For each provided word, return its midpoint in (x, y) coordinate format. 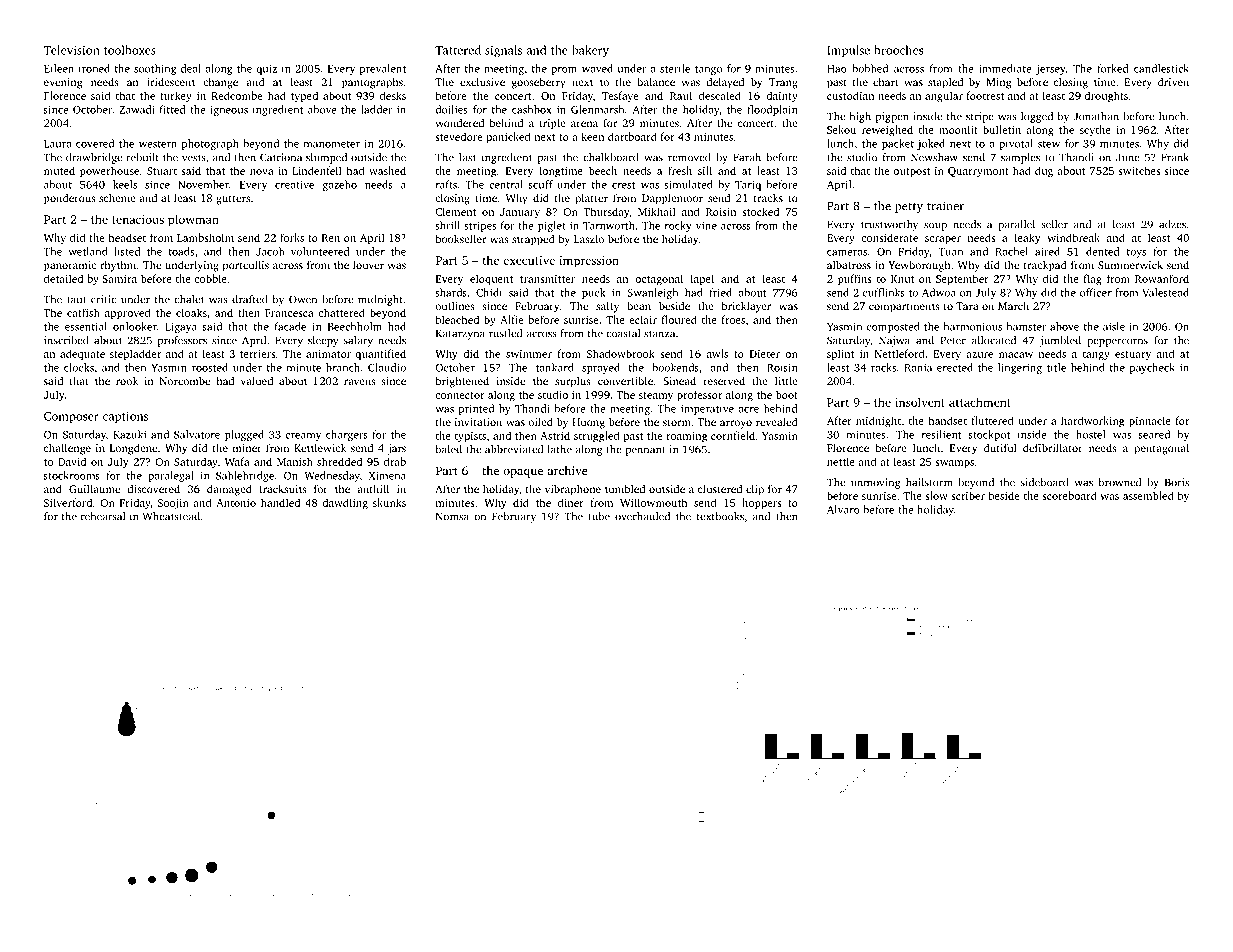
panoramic (70, 266)
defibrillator (1053, 447)
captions (125, 417)
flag (1093, 280)
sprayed (601, 368)
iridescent (171, 82)
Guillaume (94, 489)
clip (755, 490)
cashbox (532, 109)
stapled (945, 83)
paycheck (1152, 368)
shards (451, 292)
